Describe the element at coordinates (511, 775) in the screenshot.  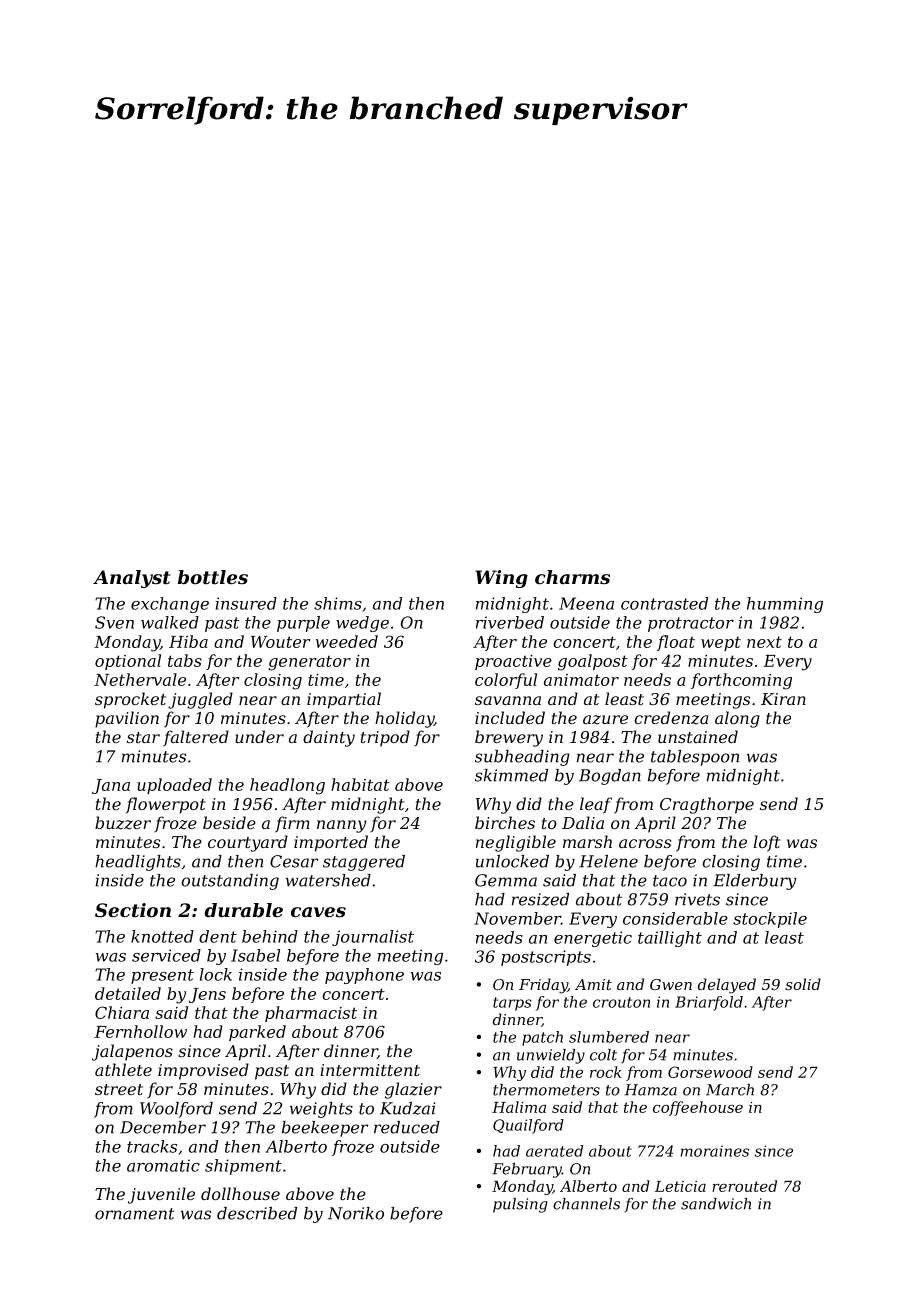
I see `skimmed` at that location.
